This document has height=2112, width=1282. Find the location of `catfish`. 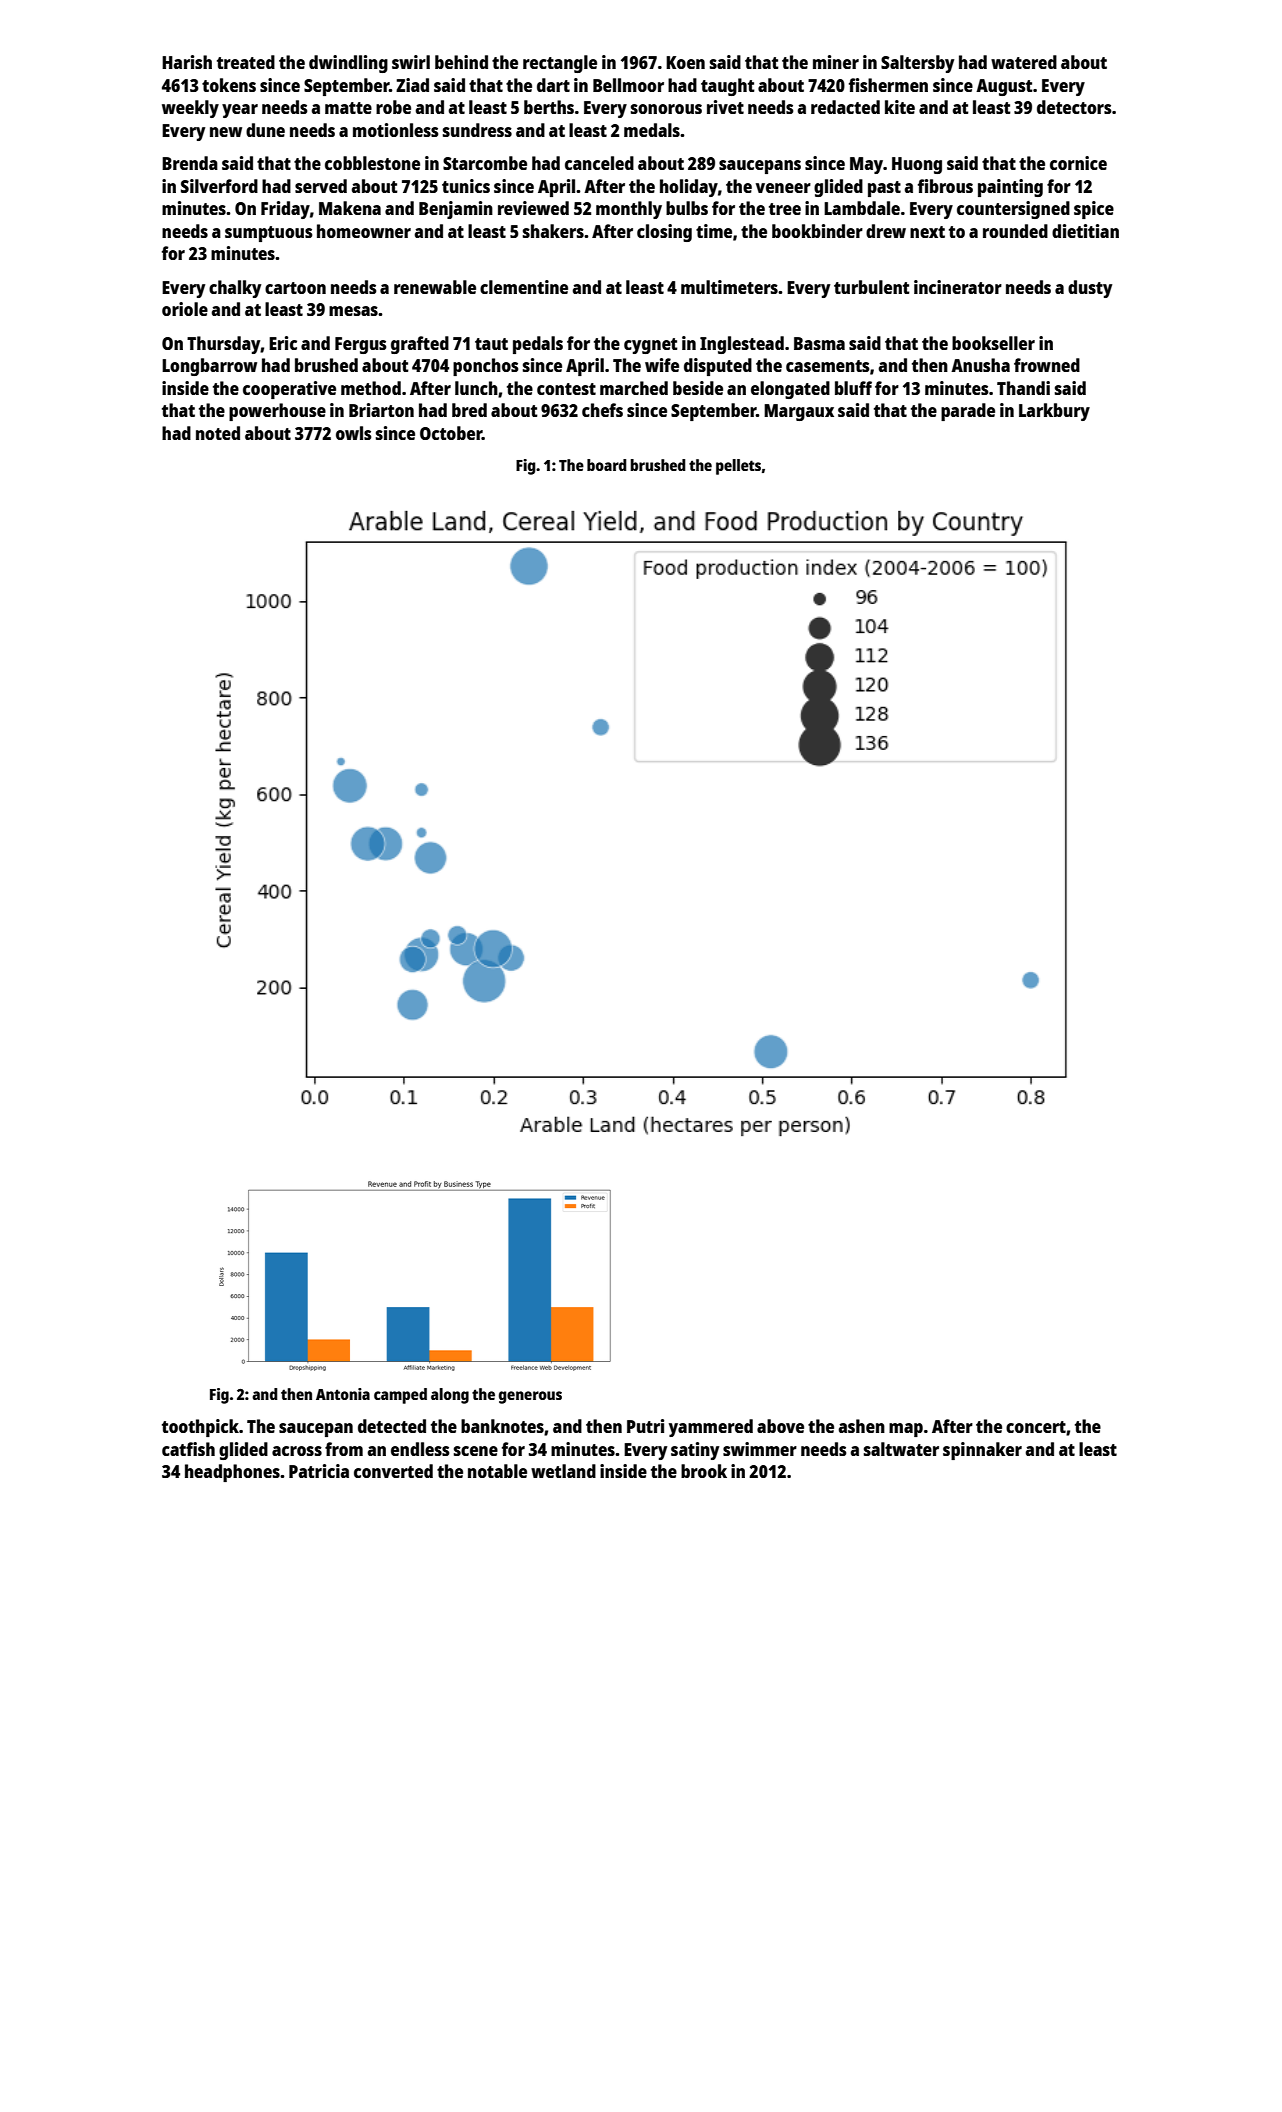

catfish is located at coordinates (188, 1449).
